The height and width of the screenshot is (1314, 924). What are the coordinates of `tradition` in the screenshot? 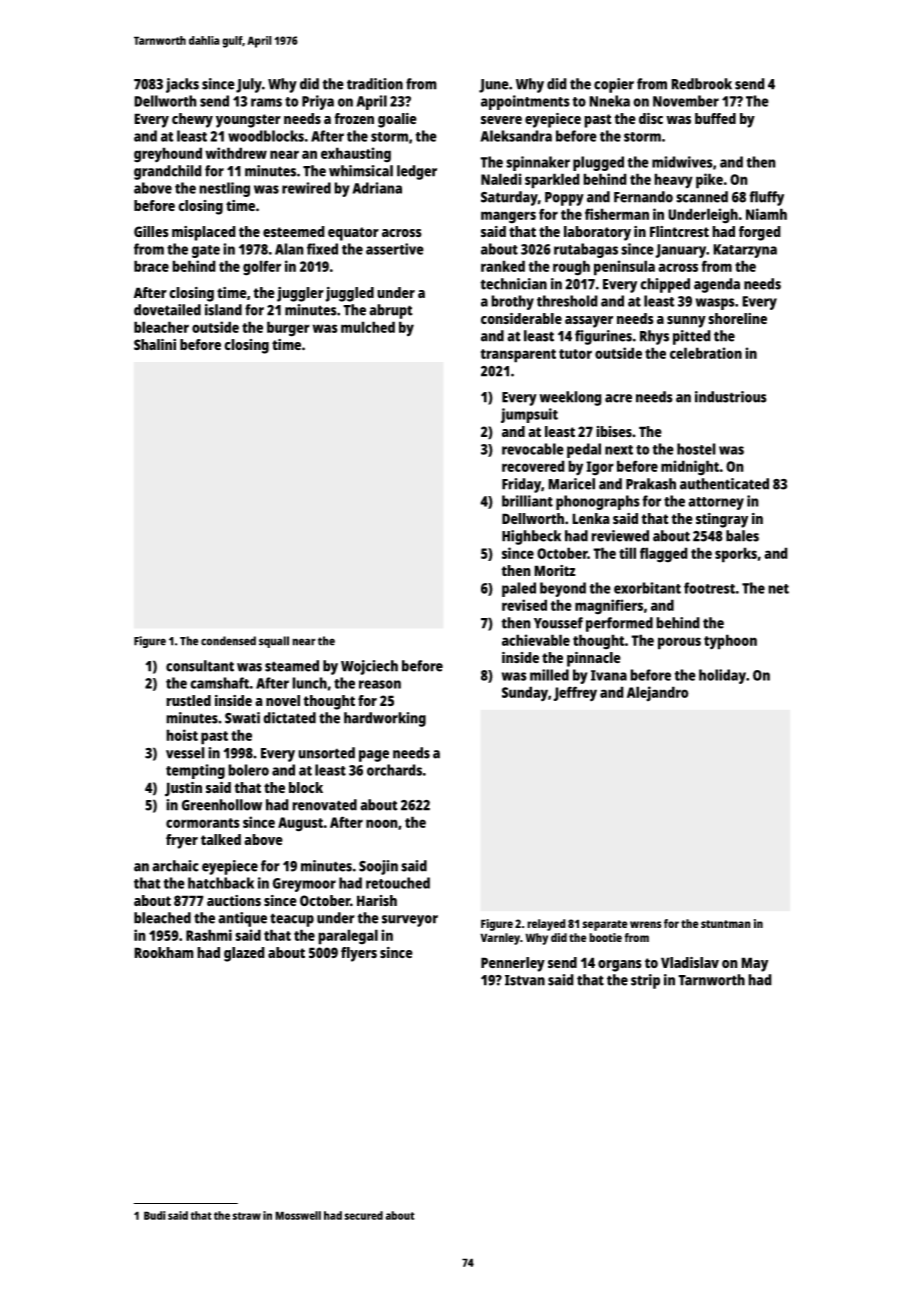 It's located at (375, 84).
